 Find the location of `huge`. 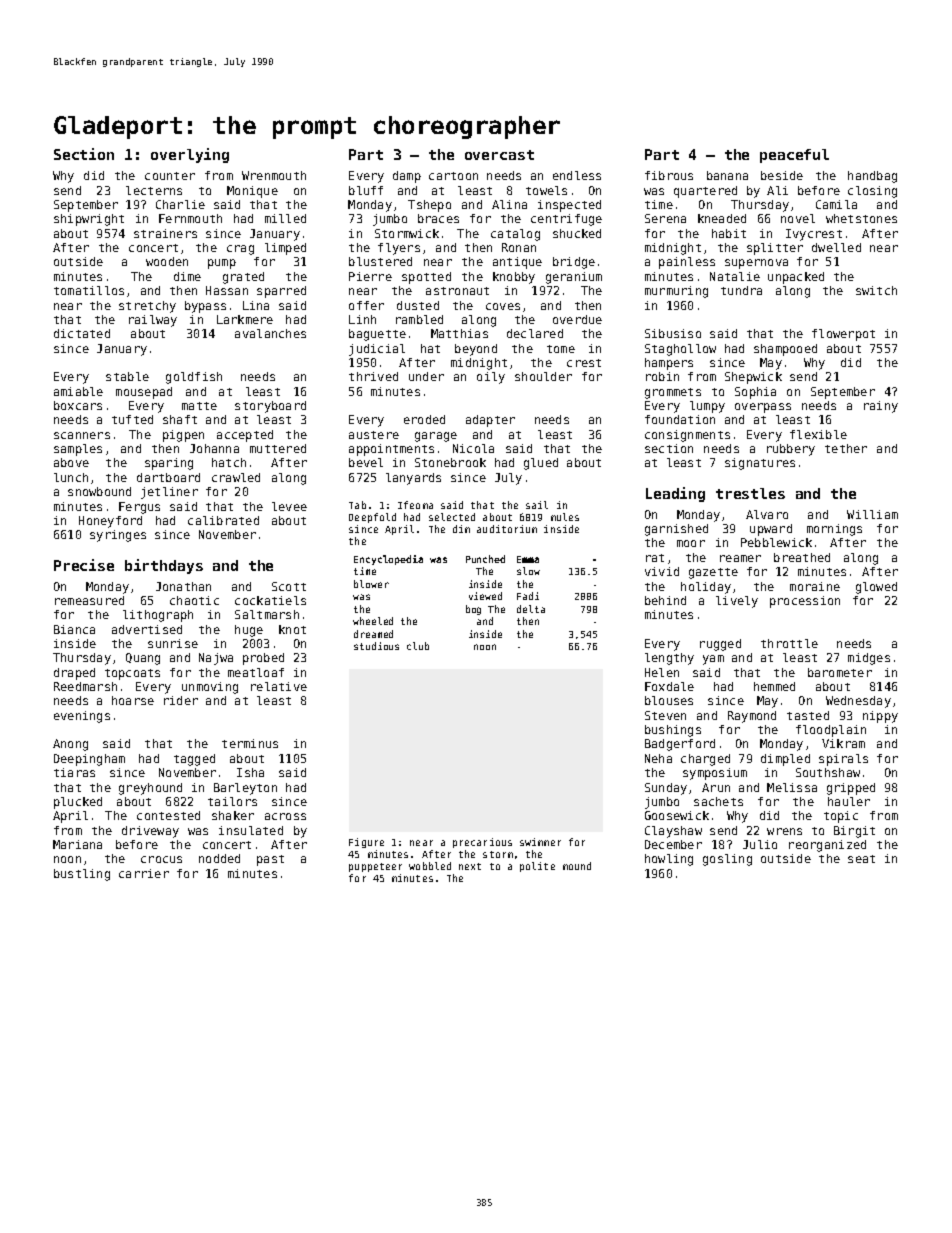

huge is located at coordinates (249, 631).
